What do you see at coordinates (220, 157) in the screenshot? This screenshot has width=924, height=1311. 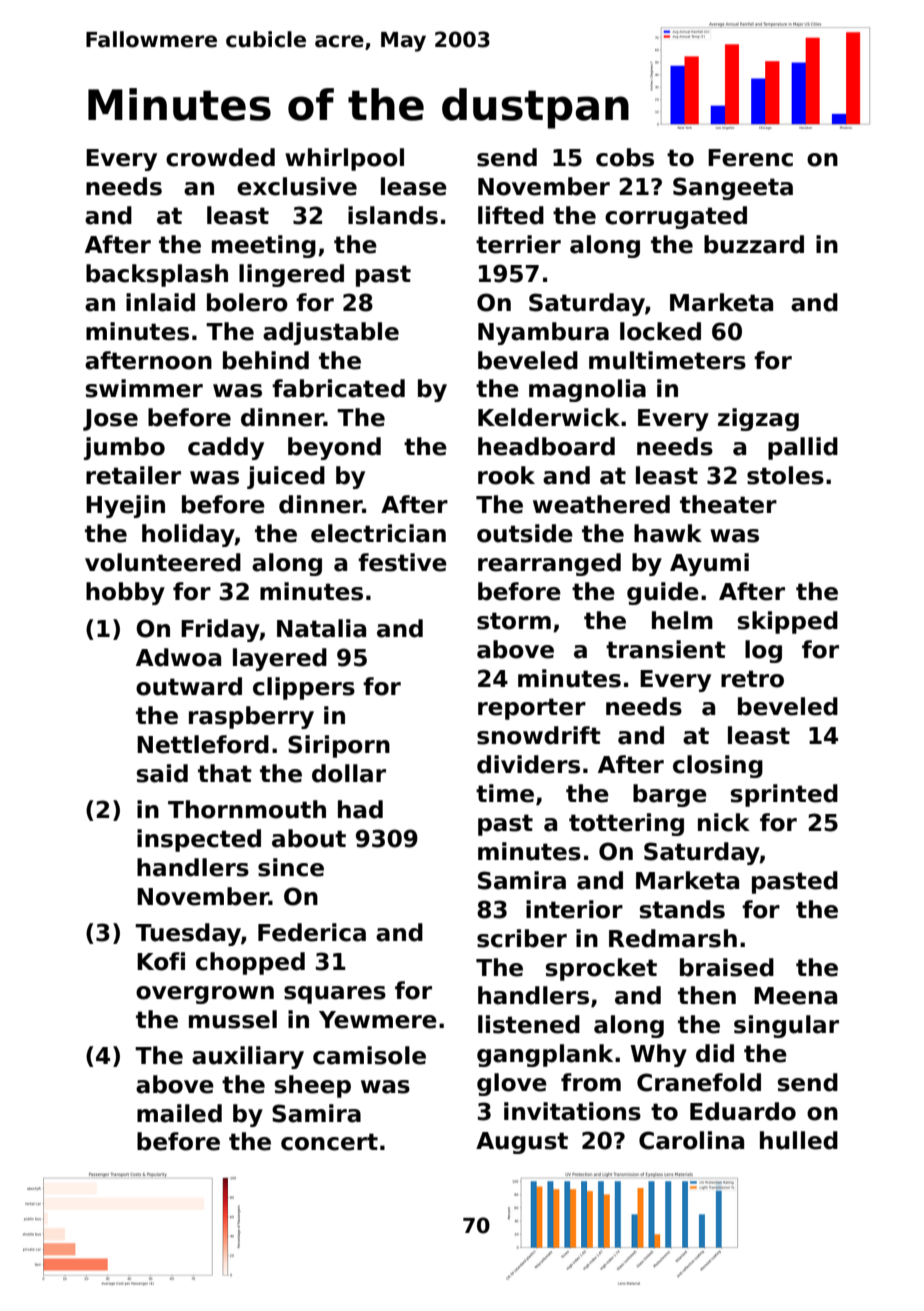 I see `crowded` at bounding box center [220, 157].
